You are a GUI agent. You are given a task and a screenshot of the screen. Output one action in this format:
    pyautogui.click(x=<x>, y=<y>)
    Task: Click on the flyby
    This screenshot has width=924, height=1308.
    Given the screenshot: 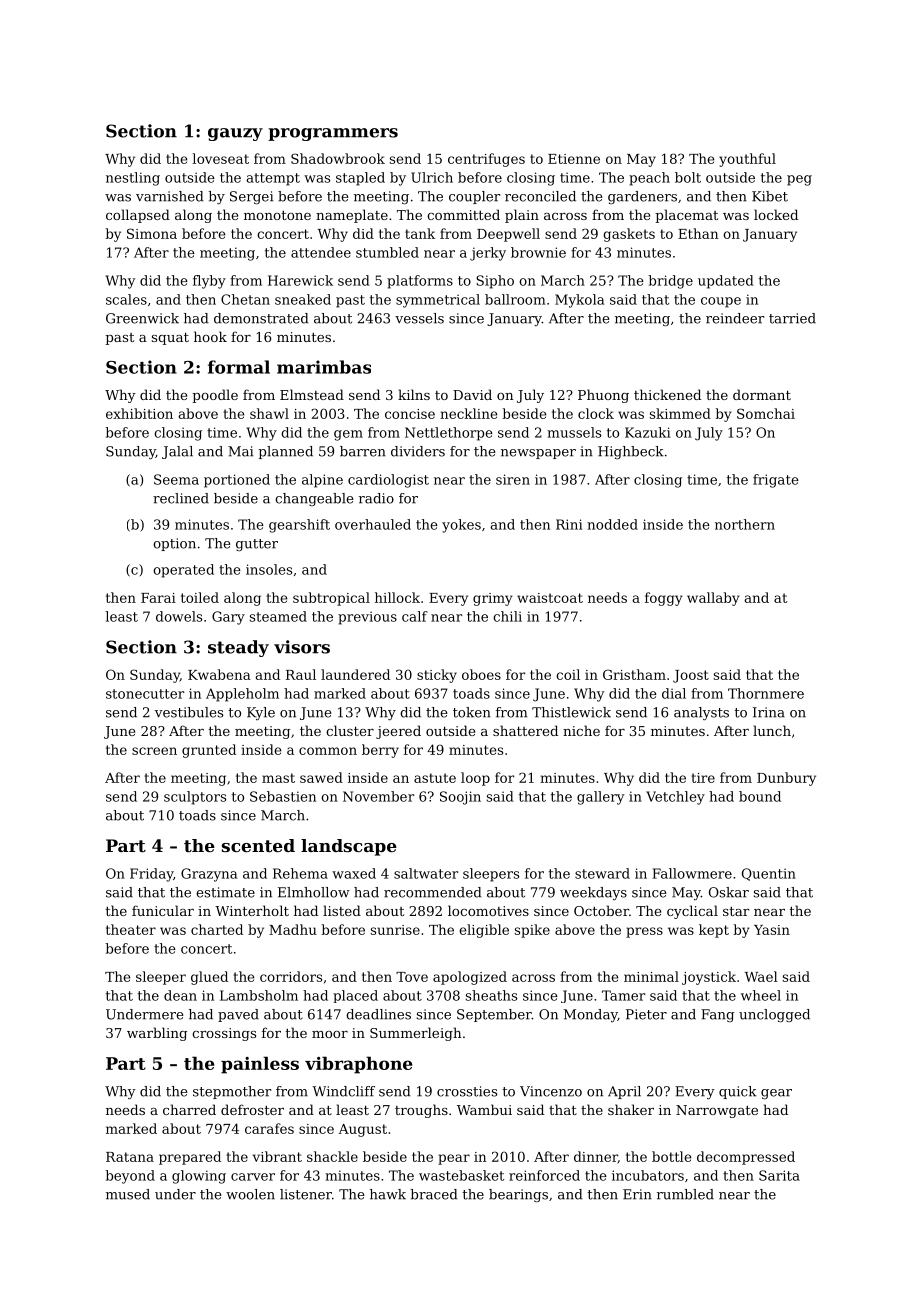 What is the action you would take?
    pyautogui.click(x=209, y=282)
